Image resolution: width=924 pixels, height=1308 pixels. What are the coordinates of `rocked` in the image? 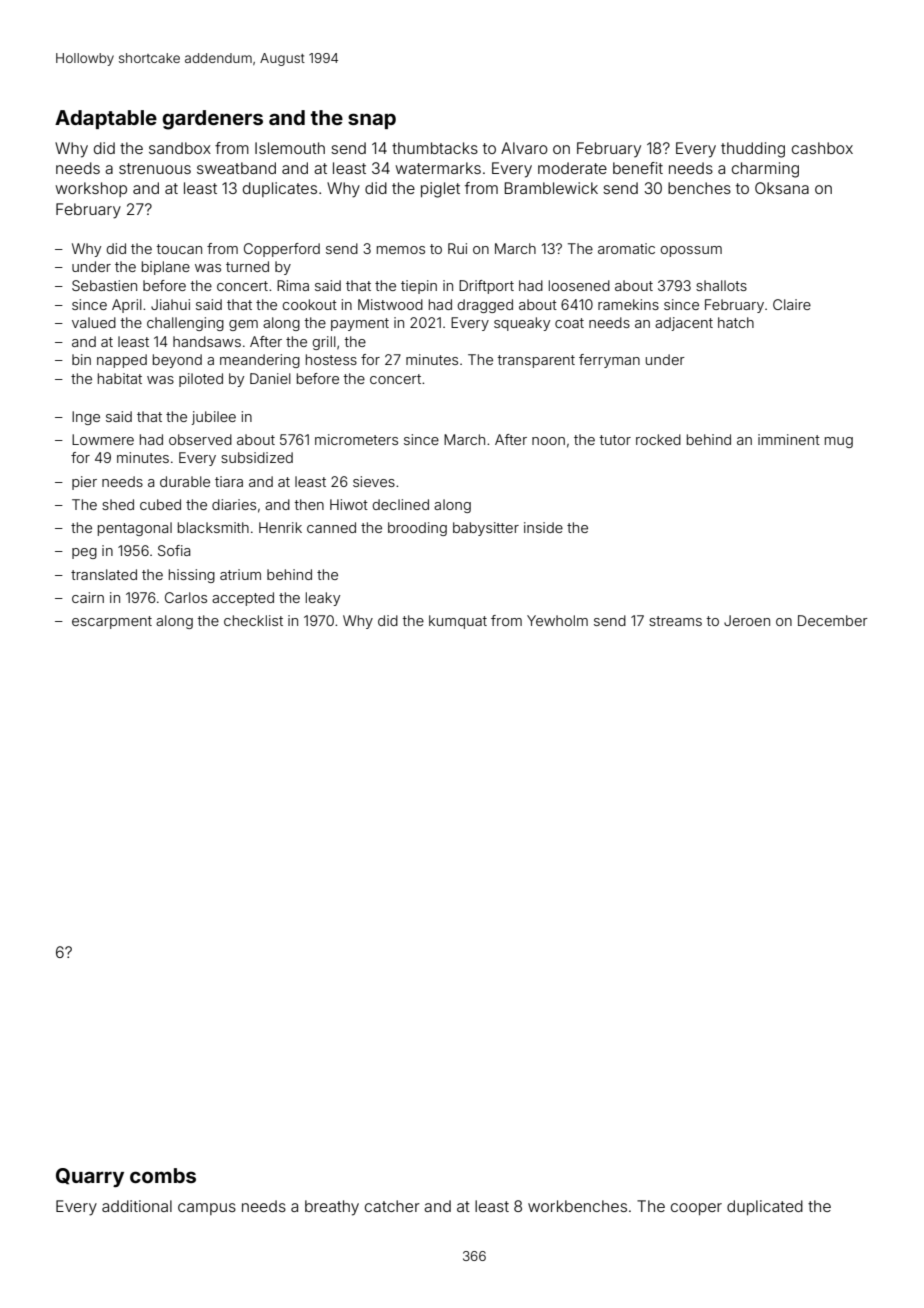 It's located at (658, 439).
